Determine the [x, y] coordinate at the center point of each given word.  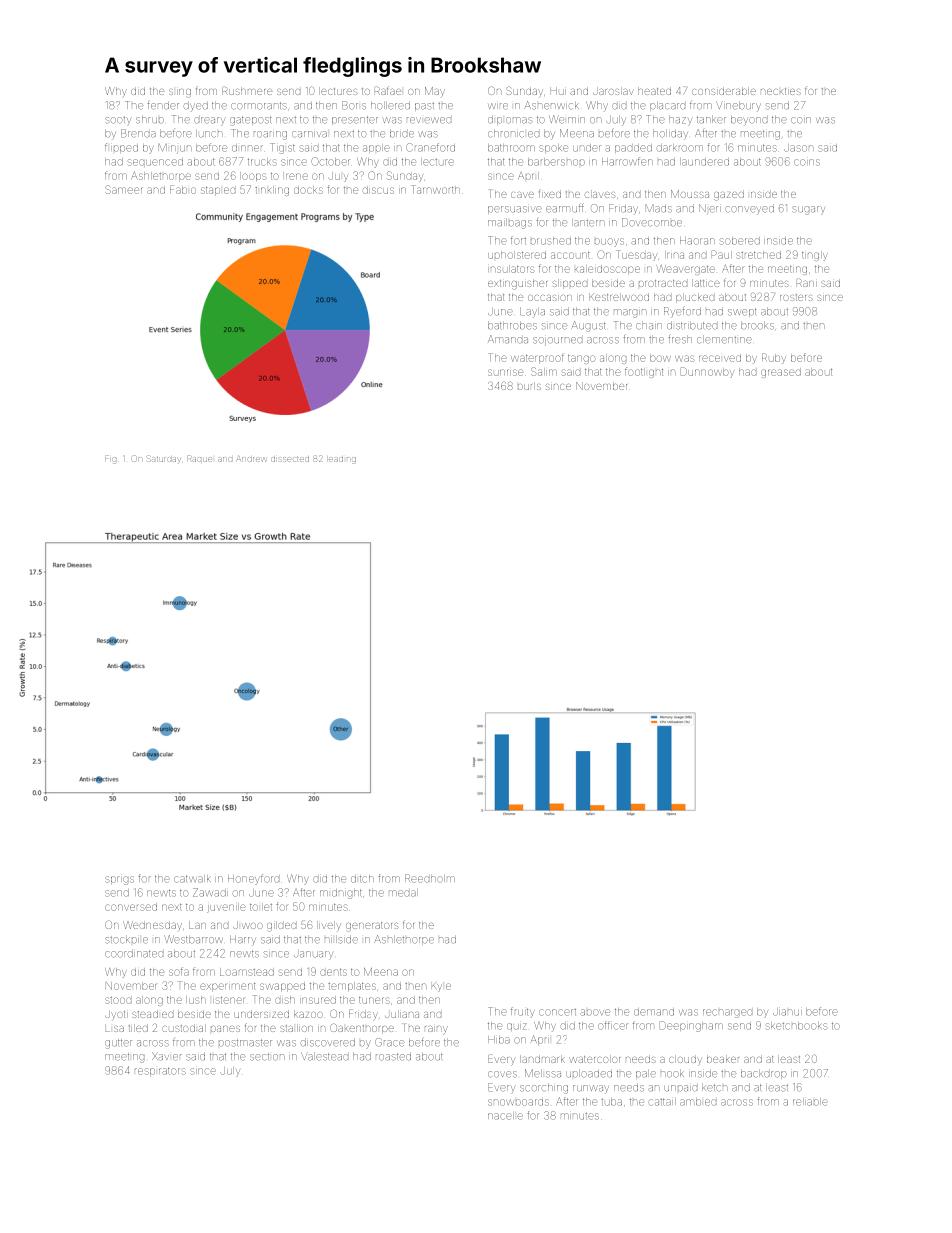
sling [180, 93]
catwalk [192, 879]
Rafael [388, 90]
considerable [724, 91]
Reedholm [430, 878]
